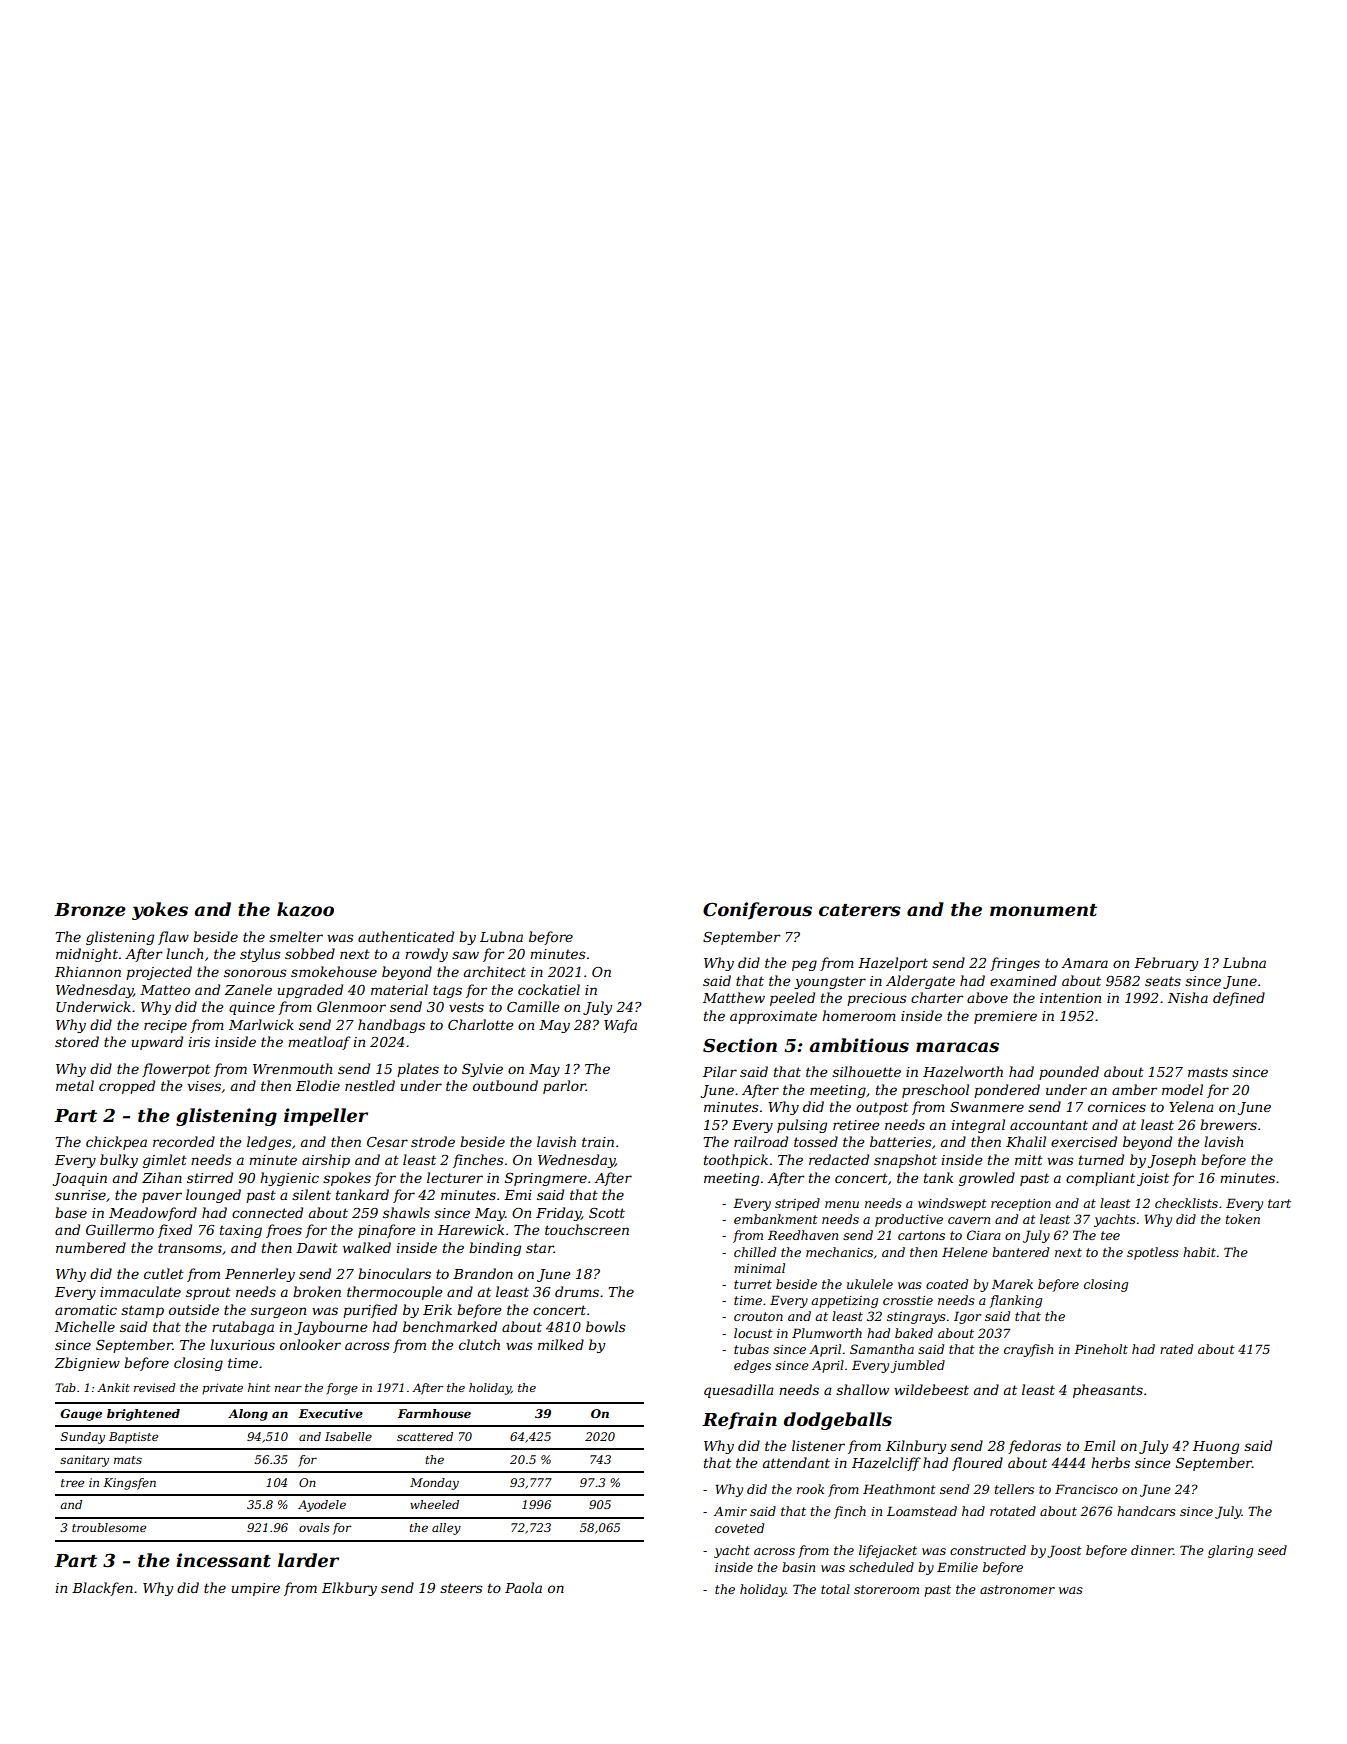 The image size is (1347, 1744). I want to click on impeller, so click(326, 1117).
